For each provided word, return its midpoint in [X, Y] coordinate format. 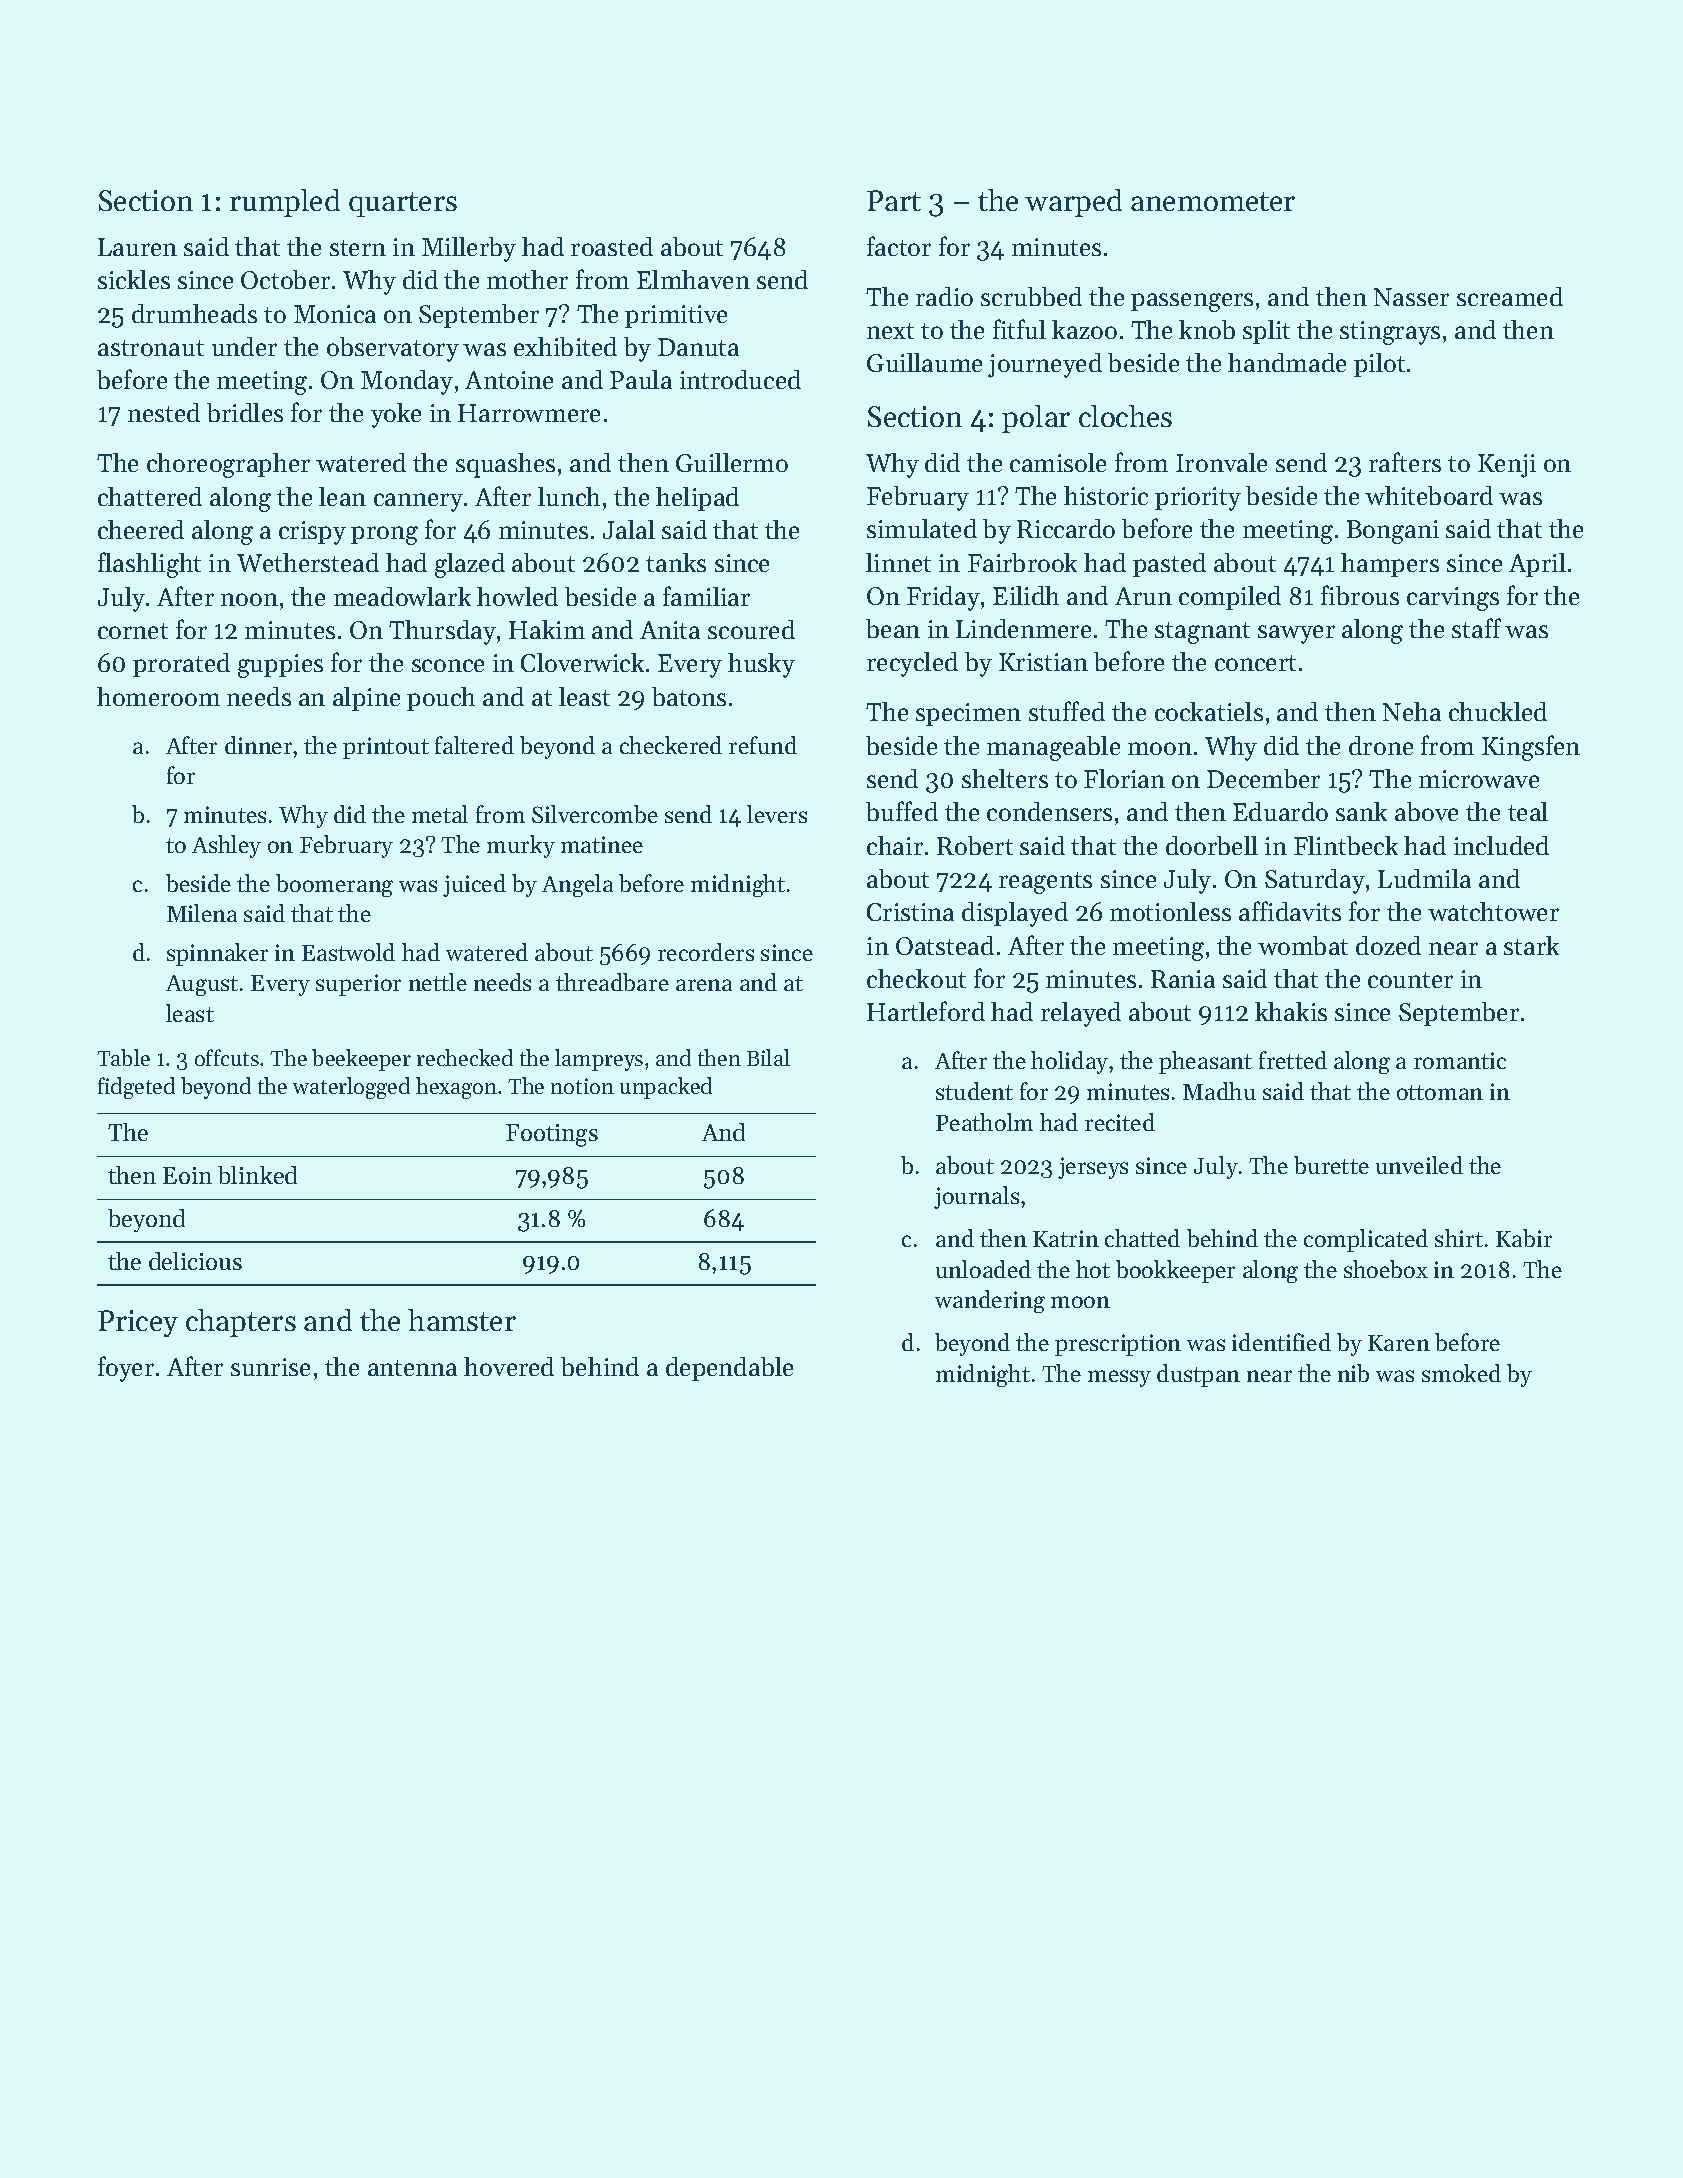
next [890, 331]
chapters [241, 1323]
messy [1119, 1378]
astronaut [151, 348]
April [1537, 565]
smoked [1461, 1373]
